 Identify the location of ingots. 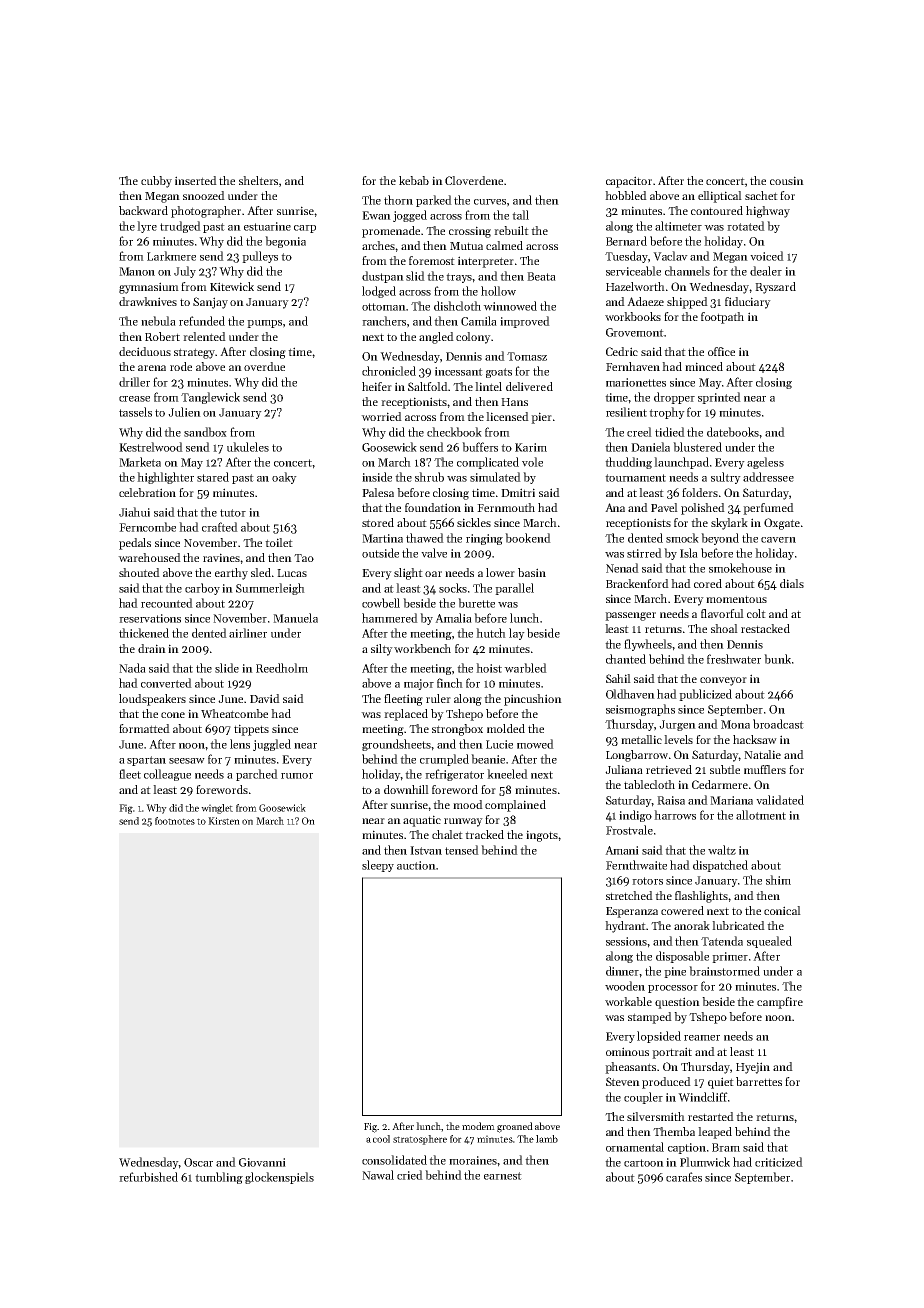
(542, 836).
